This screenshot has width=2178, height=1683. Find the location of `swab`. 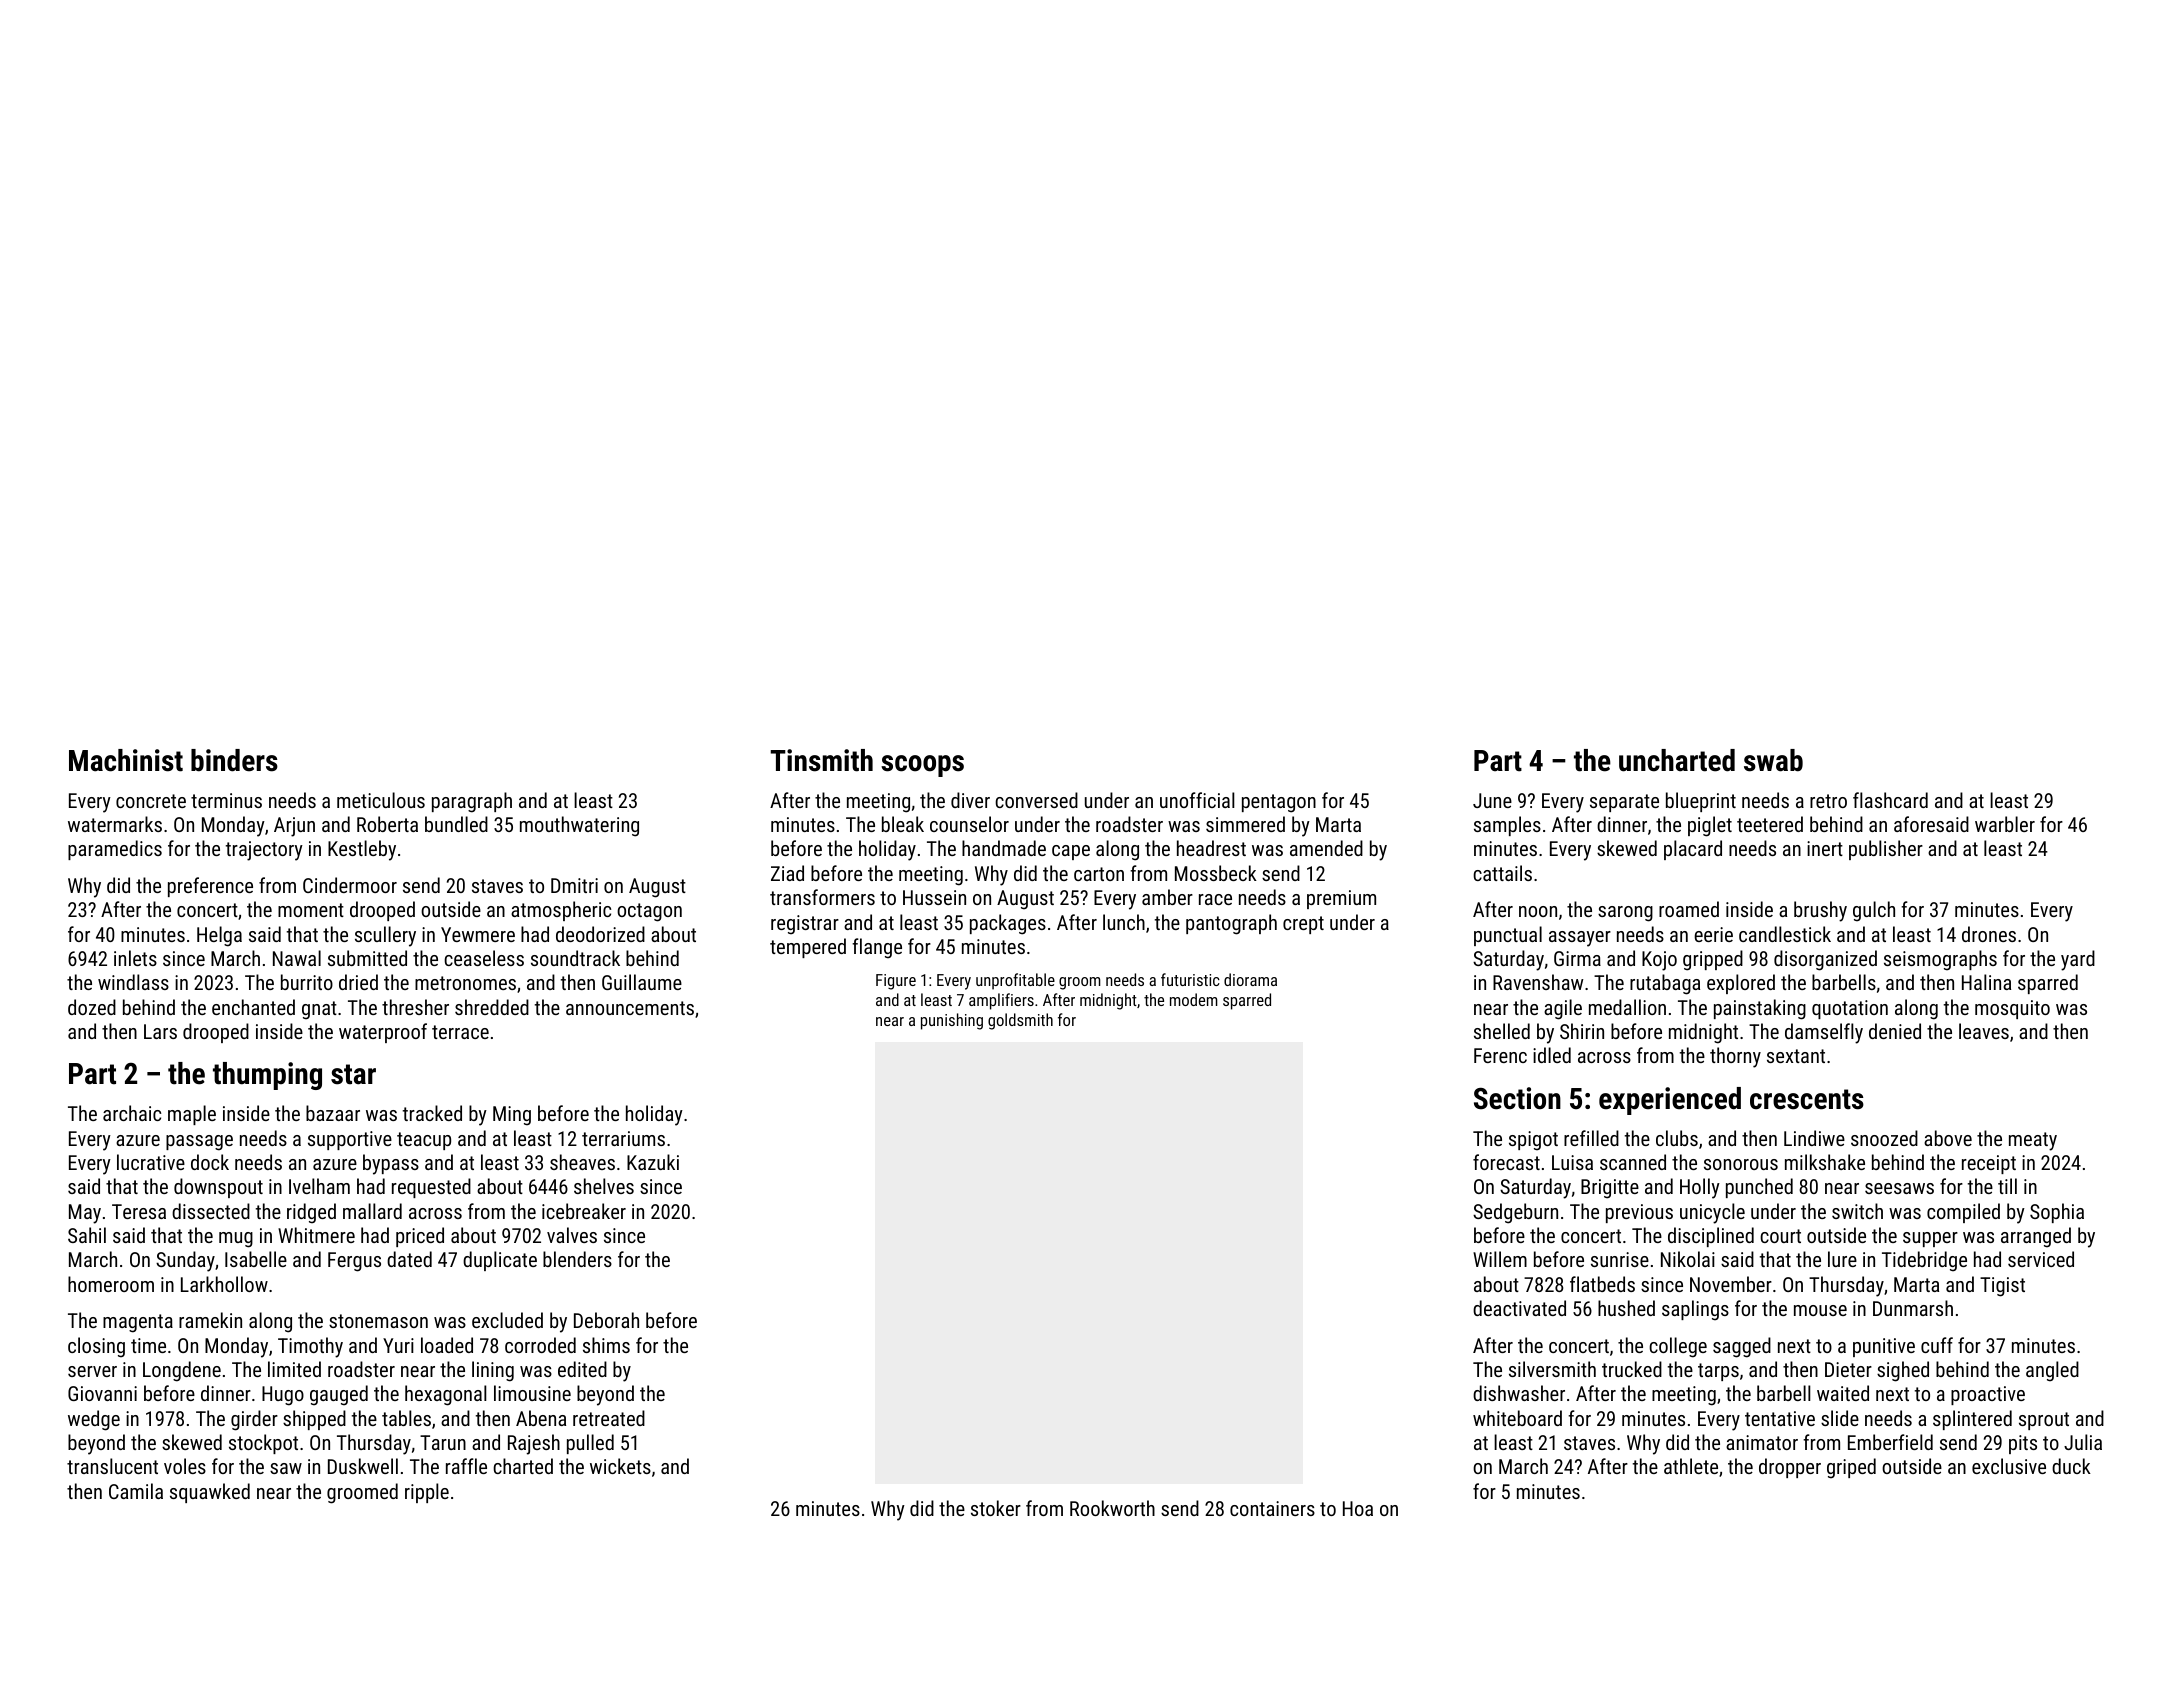

swab is located at coordinates (1773, 760).
